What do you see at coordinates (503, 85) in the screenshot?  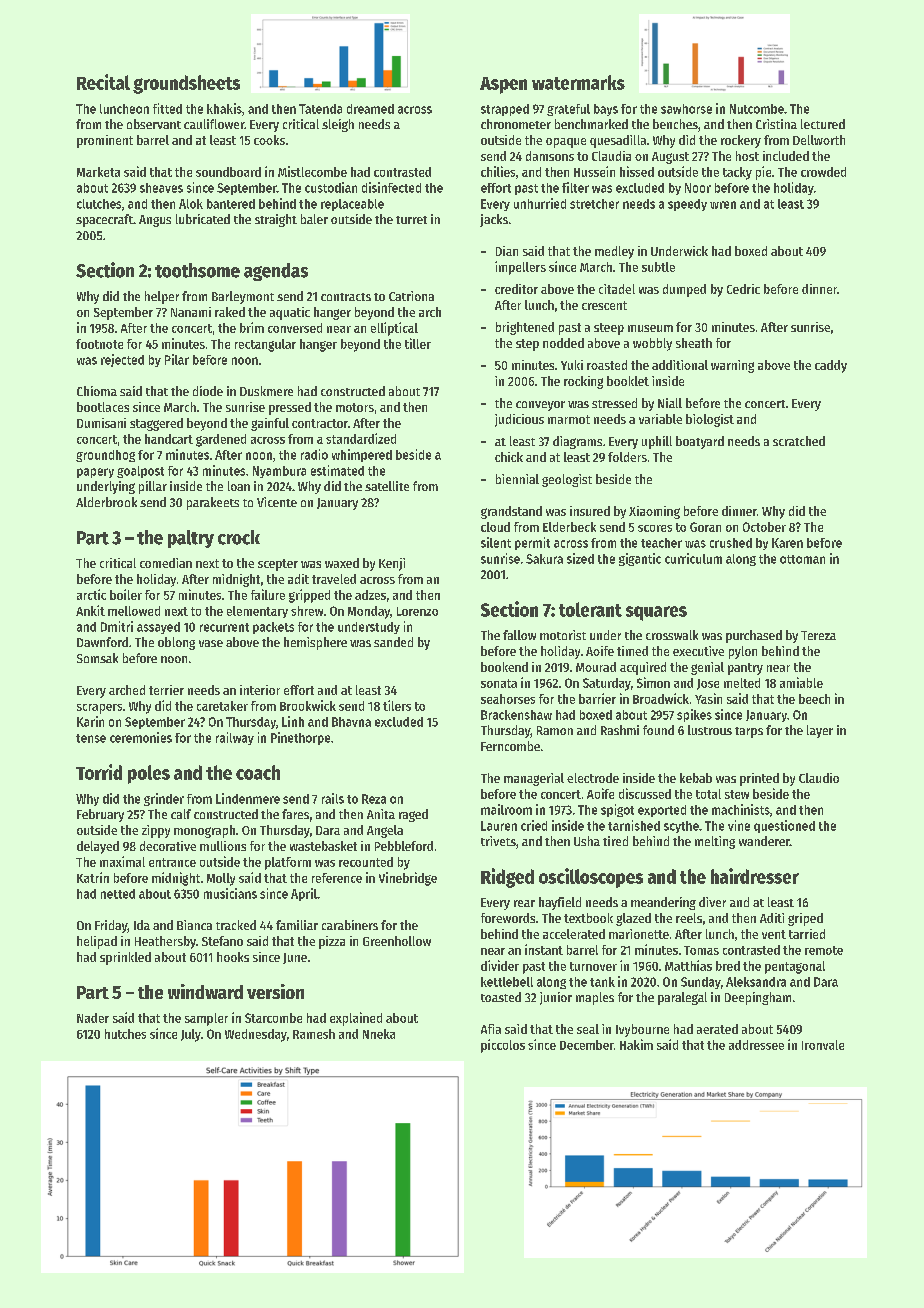 I see `Aspen` at bounding box center [503, 85].
